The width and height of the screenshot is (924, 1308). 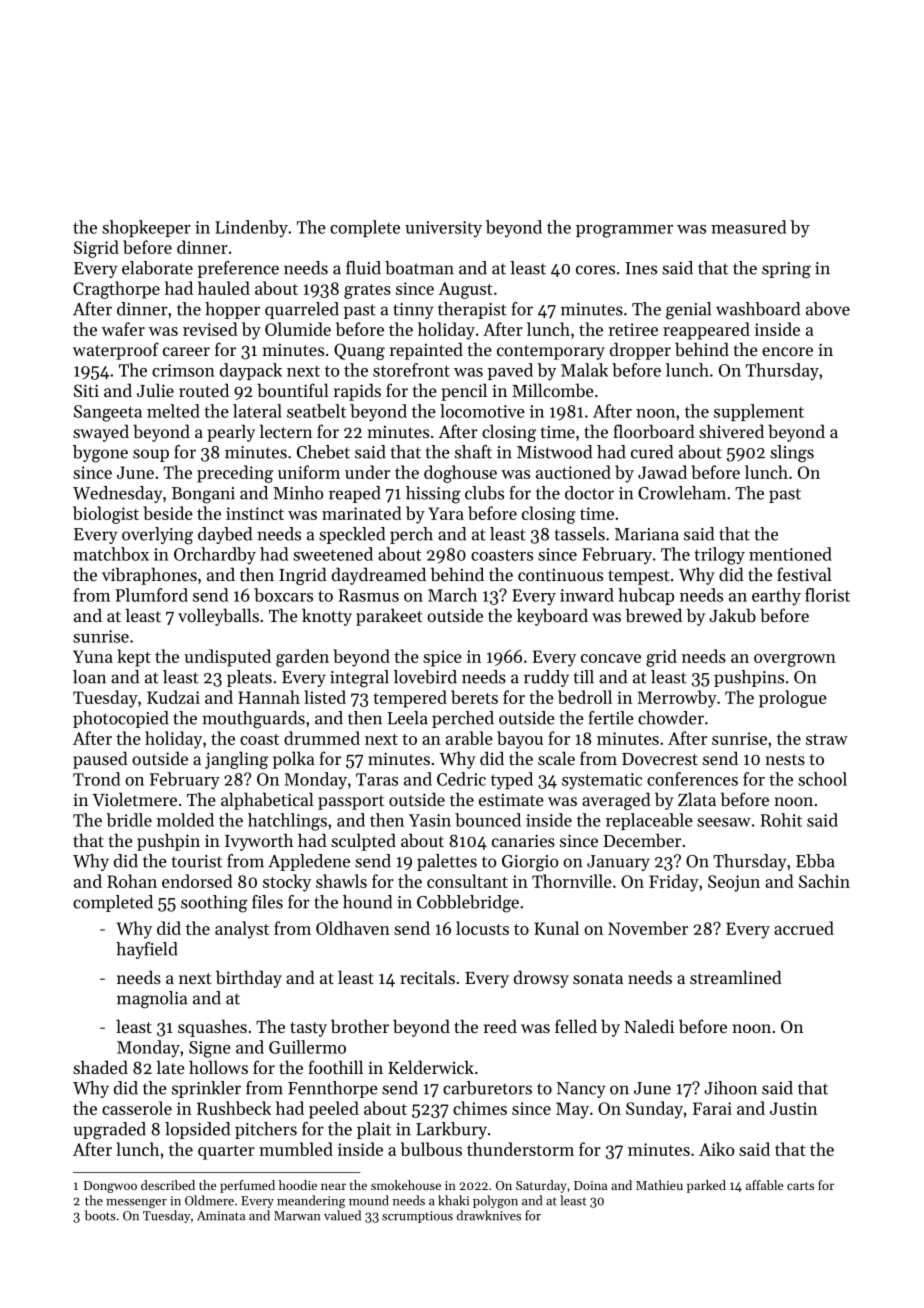 I want to click on Lindenby, so click(x=251, y=228).
